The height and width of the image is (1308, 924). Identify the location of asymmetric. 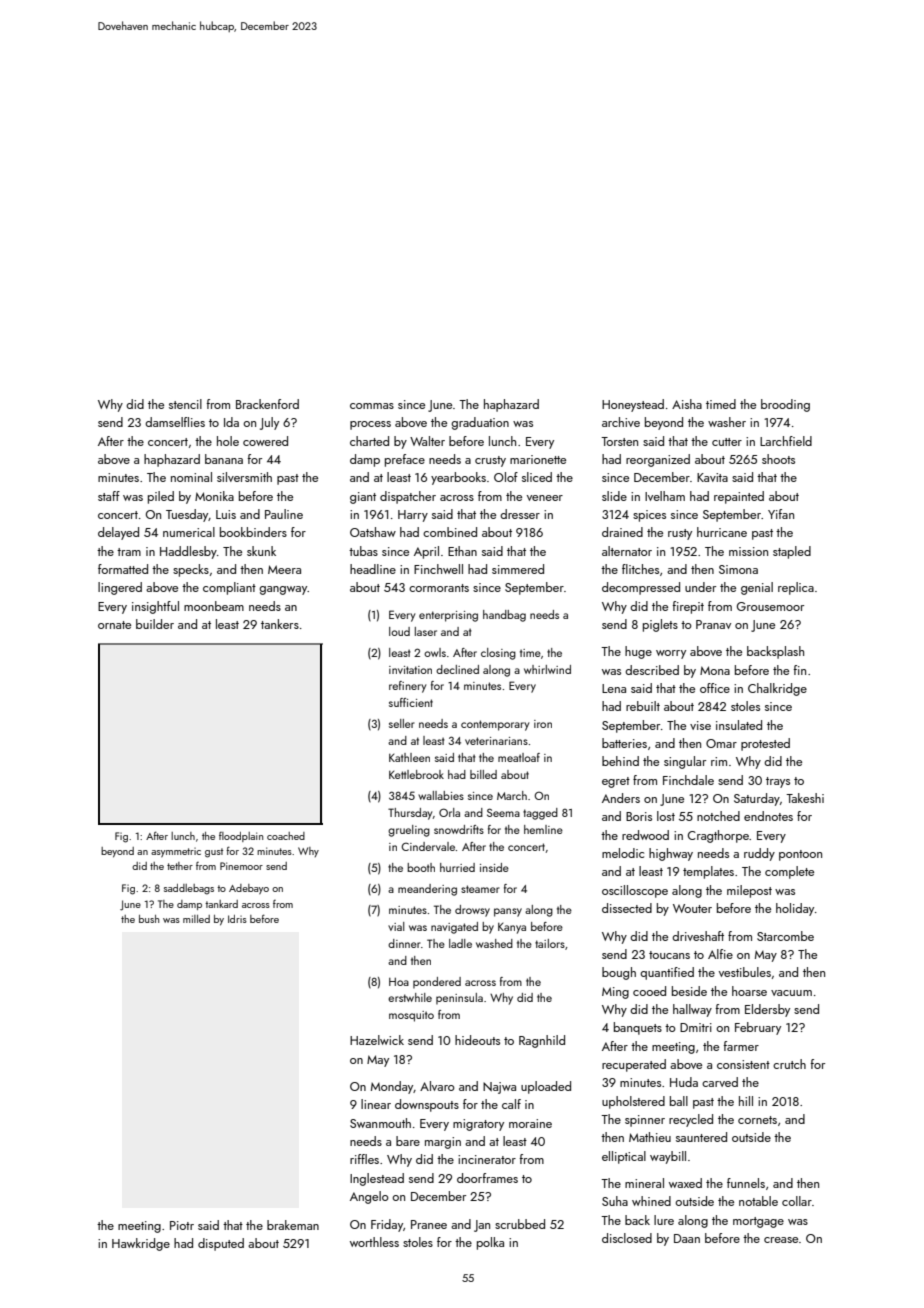
(176, 852).
